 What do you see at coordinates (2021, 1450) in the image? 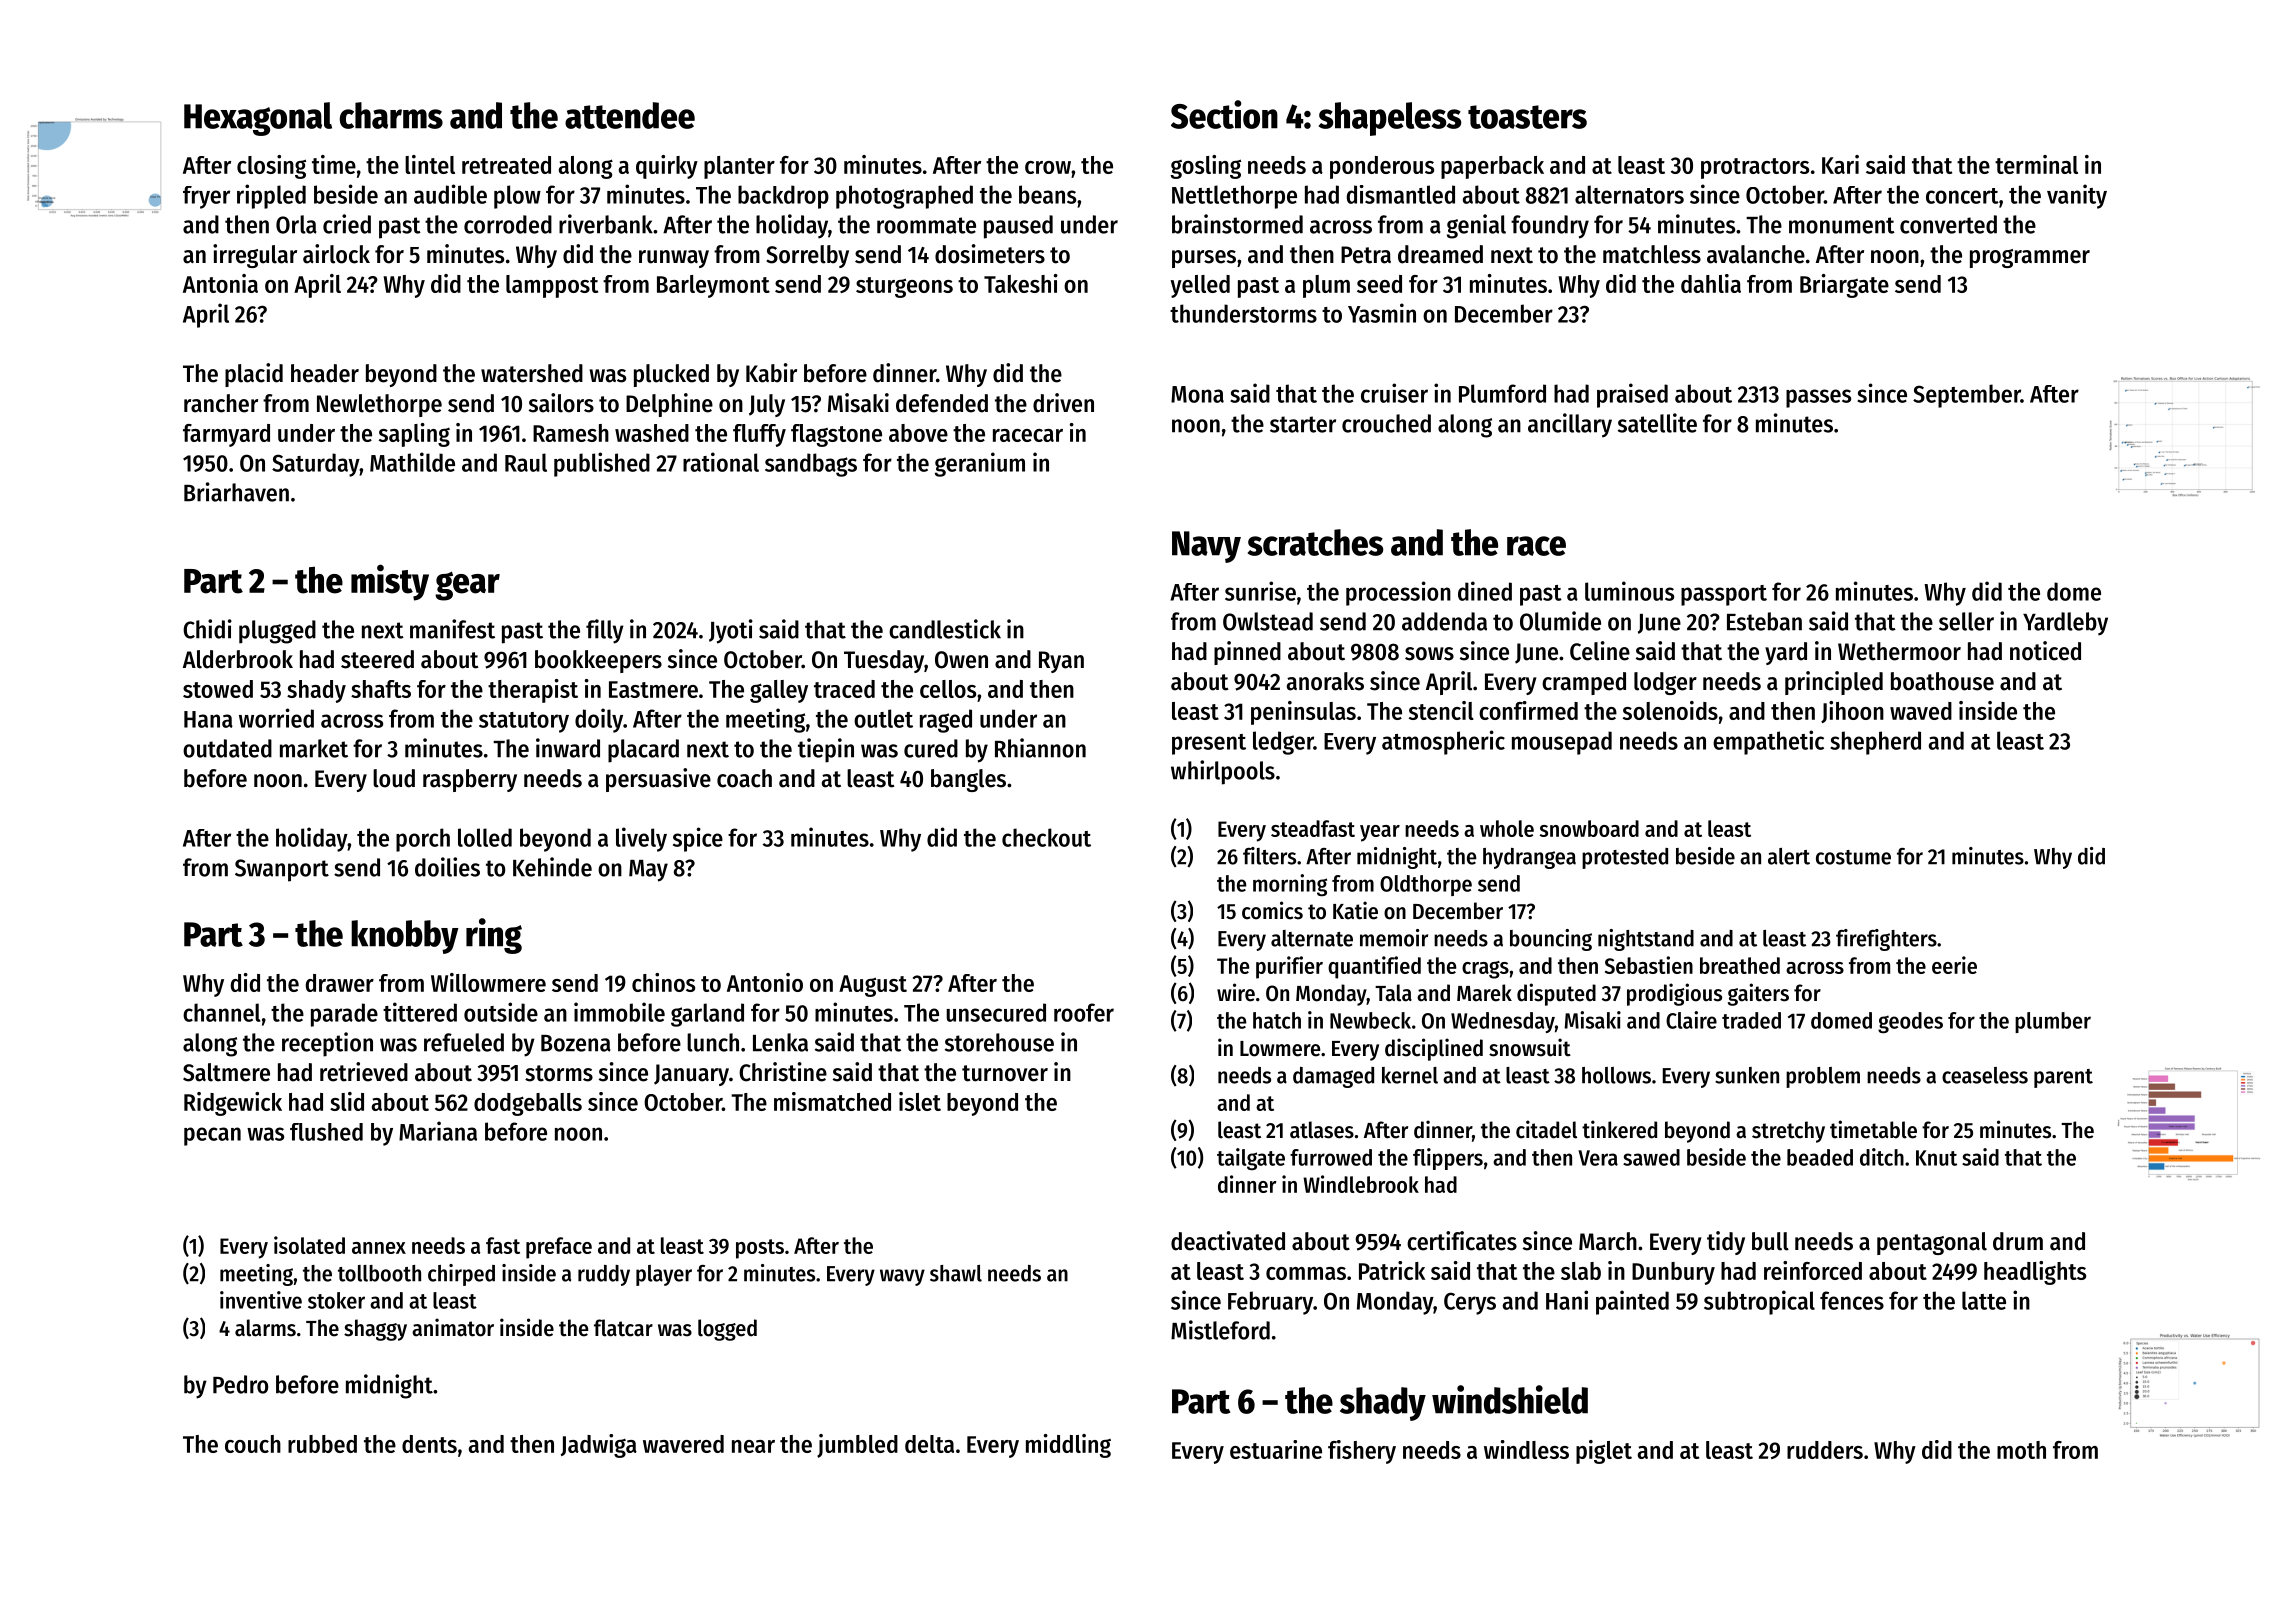
I see `moth` at bounding box center [2021, 1450].
